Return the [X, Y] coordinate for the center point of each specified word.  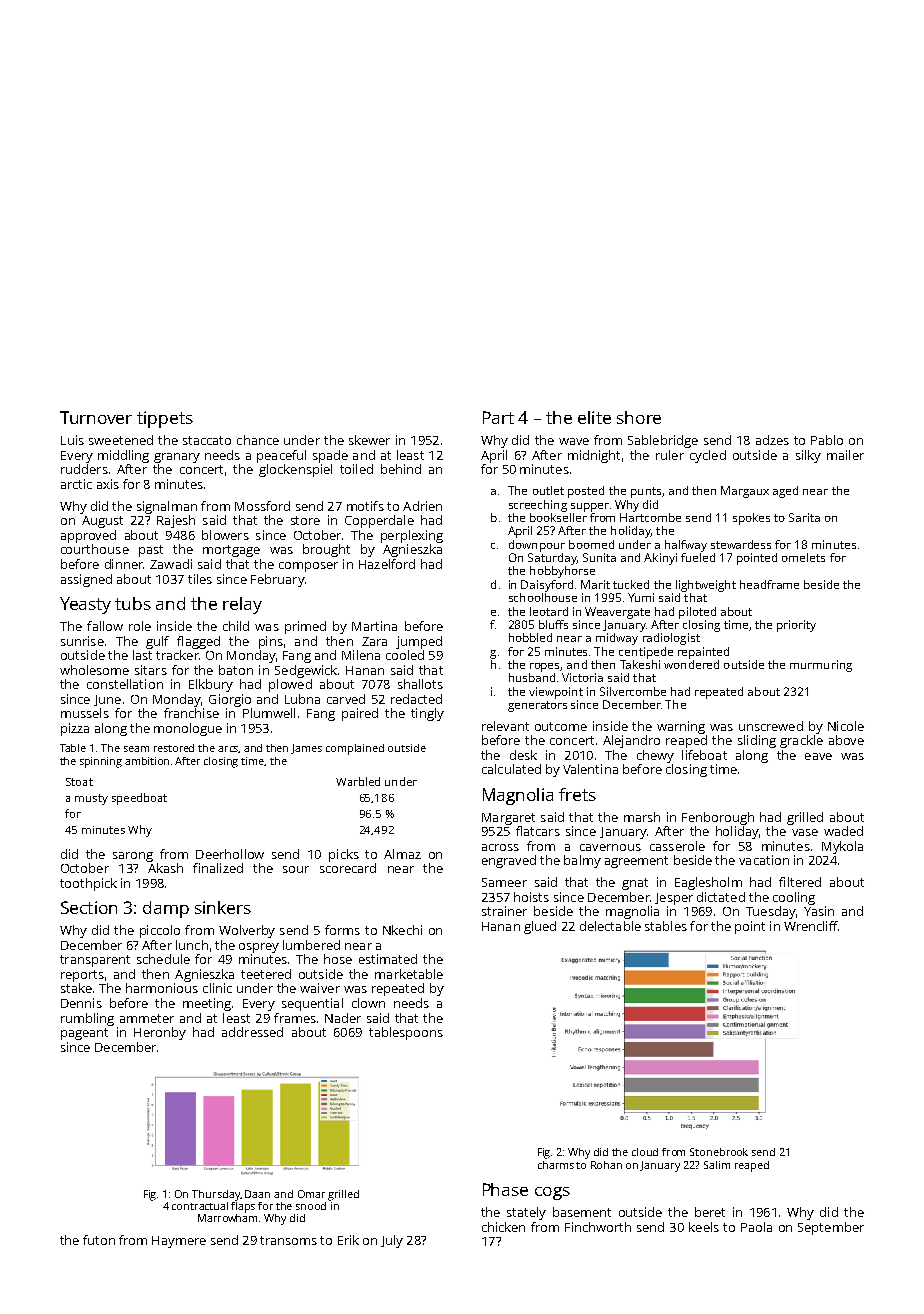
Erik [348, 1240]
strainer [504, 911]
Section [89, 907]
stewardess [741, 544]
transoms [288, 1240]
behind [401, 469]
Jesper [674, 899]
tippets [165, 419]
